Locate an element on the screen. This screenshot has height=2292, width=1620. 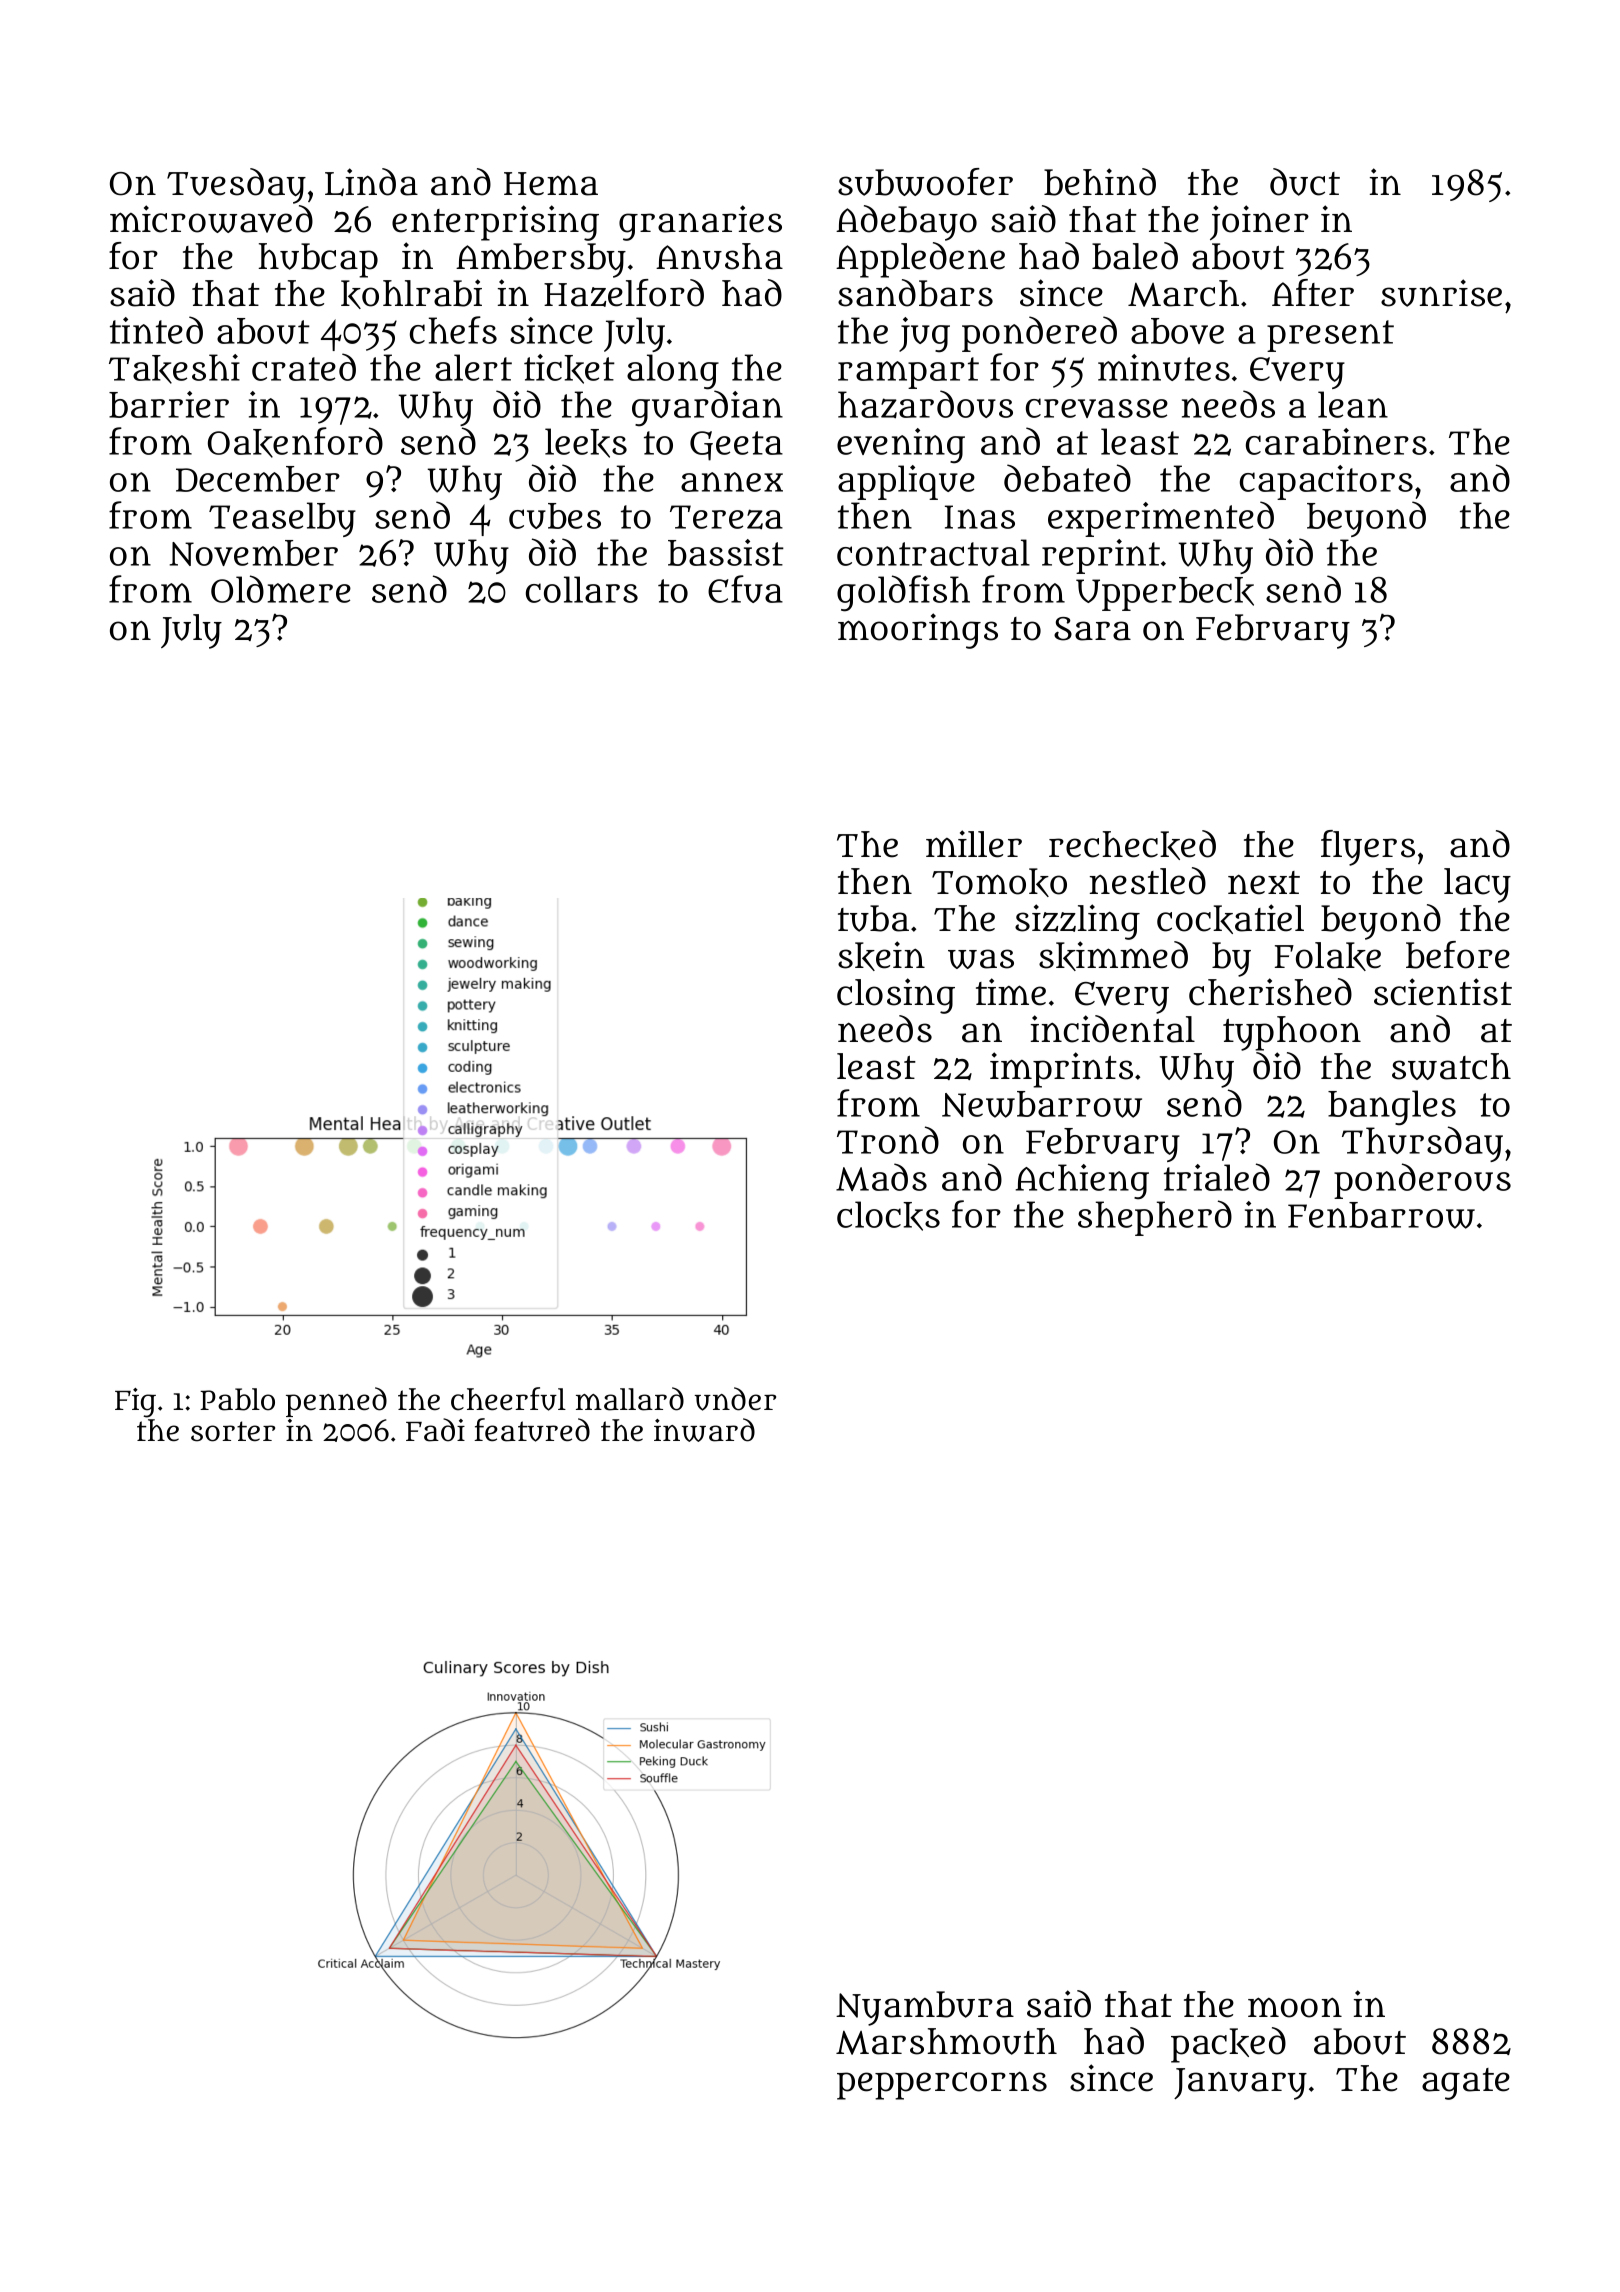
scientist is located at coordinates (1443, 992).
